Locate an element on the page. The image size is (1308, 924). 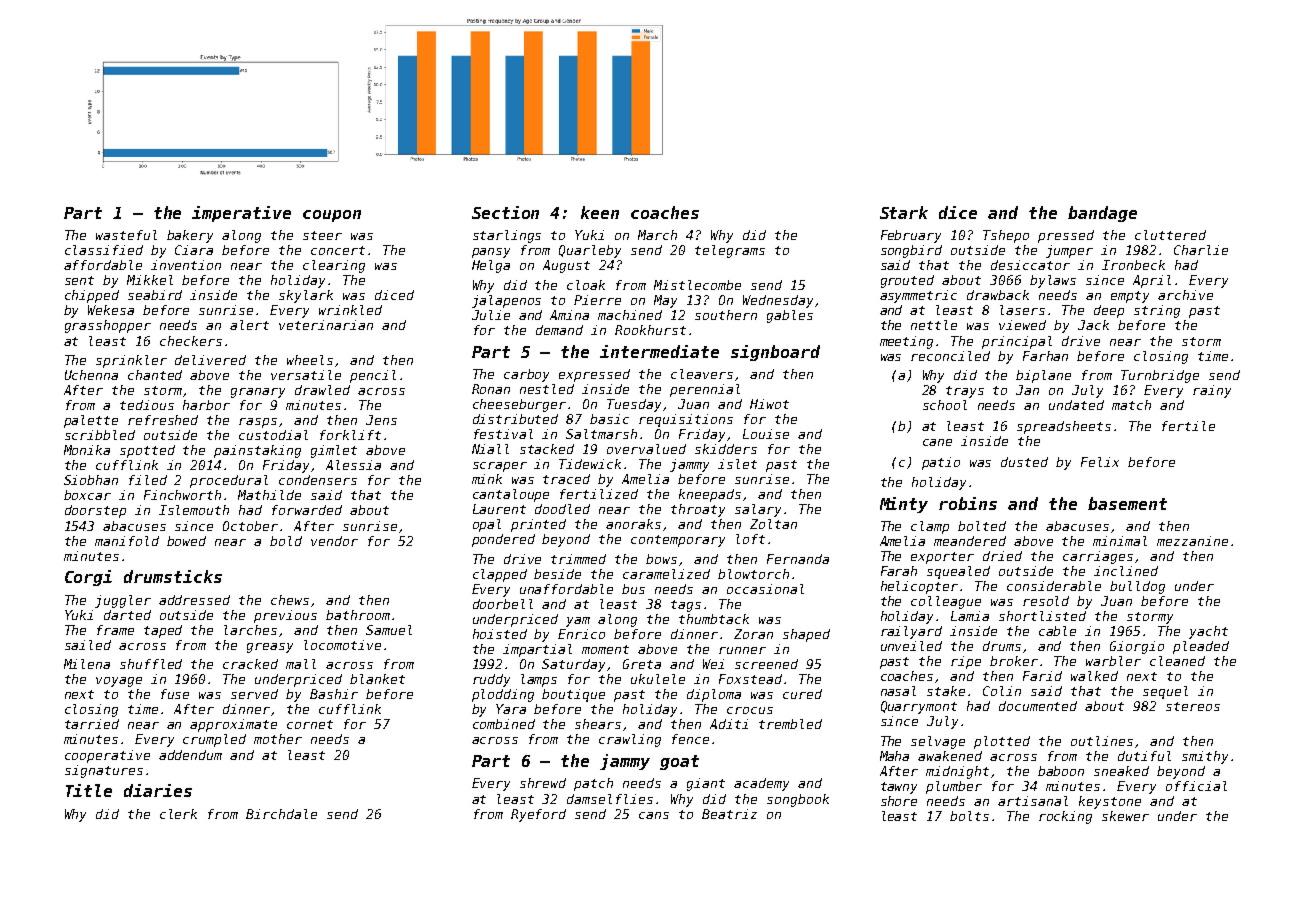
mother is located at coordinates (278, 739).
